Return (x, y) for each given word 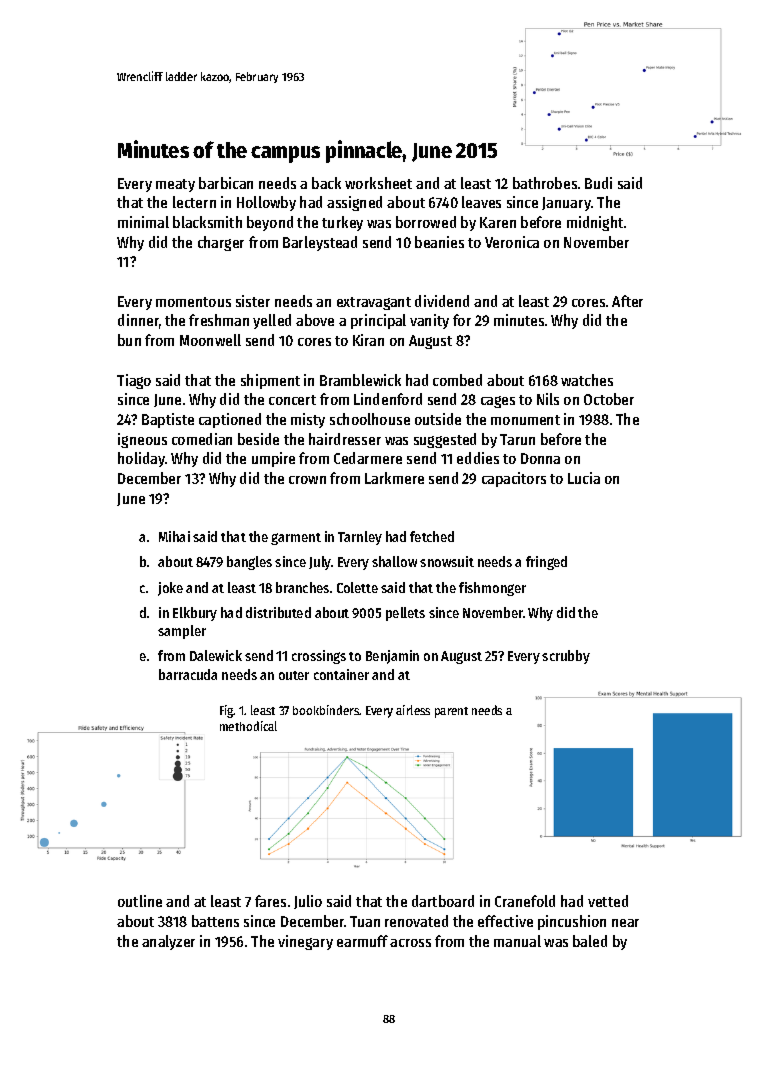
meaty (175, 185)
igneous (142, 440)
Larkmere (394, 478)
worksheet (378, 183)
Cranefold (525, 901)
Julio (308, 902)
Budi (598, 183)
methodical (248, 726)
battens (215, 921)
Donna (540, 458)
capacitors (514, 479)
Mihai (174, 536)
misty (308, 420)
